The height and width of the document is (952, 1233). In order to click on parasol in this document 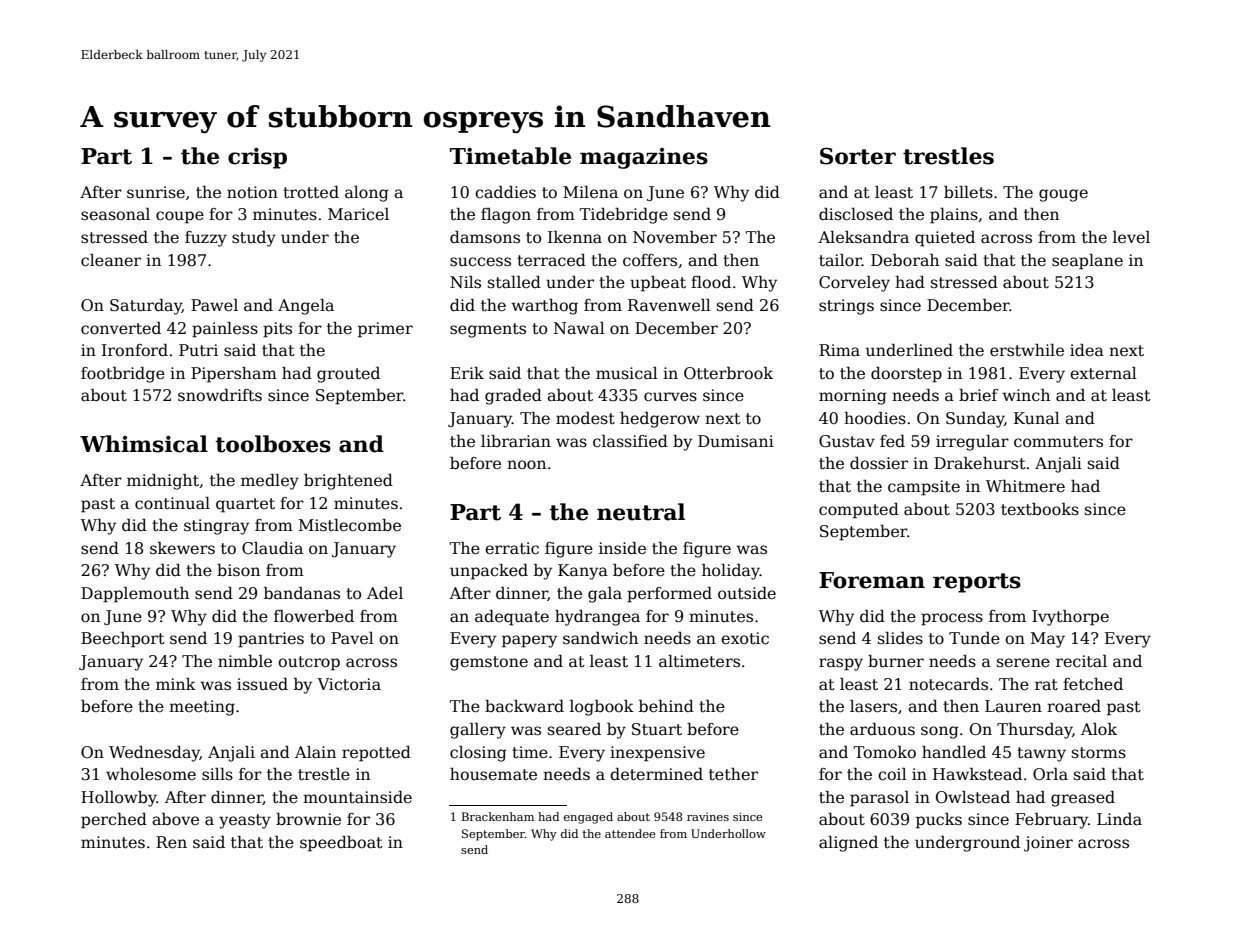, I will do `click(879, 799)`.
